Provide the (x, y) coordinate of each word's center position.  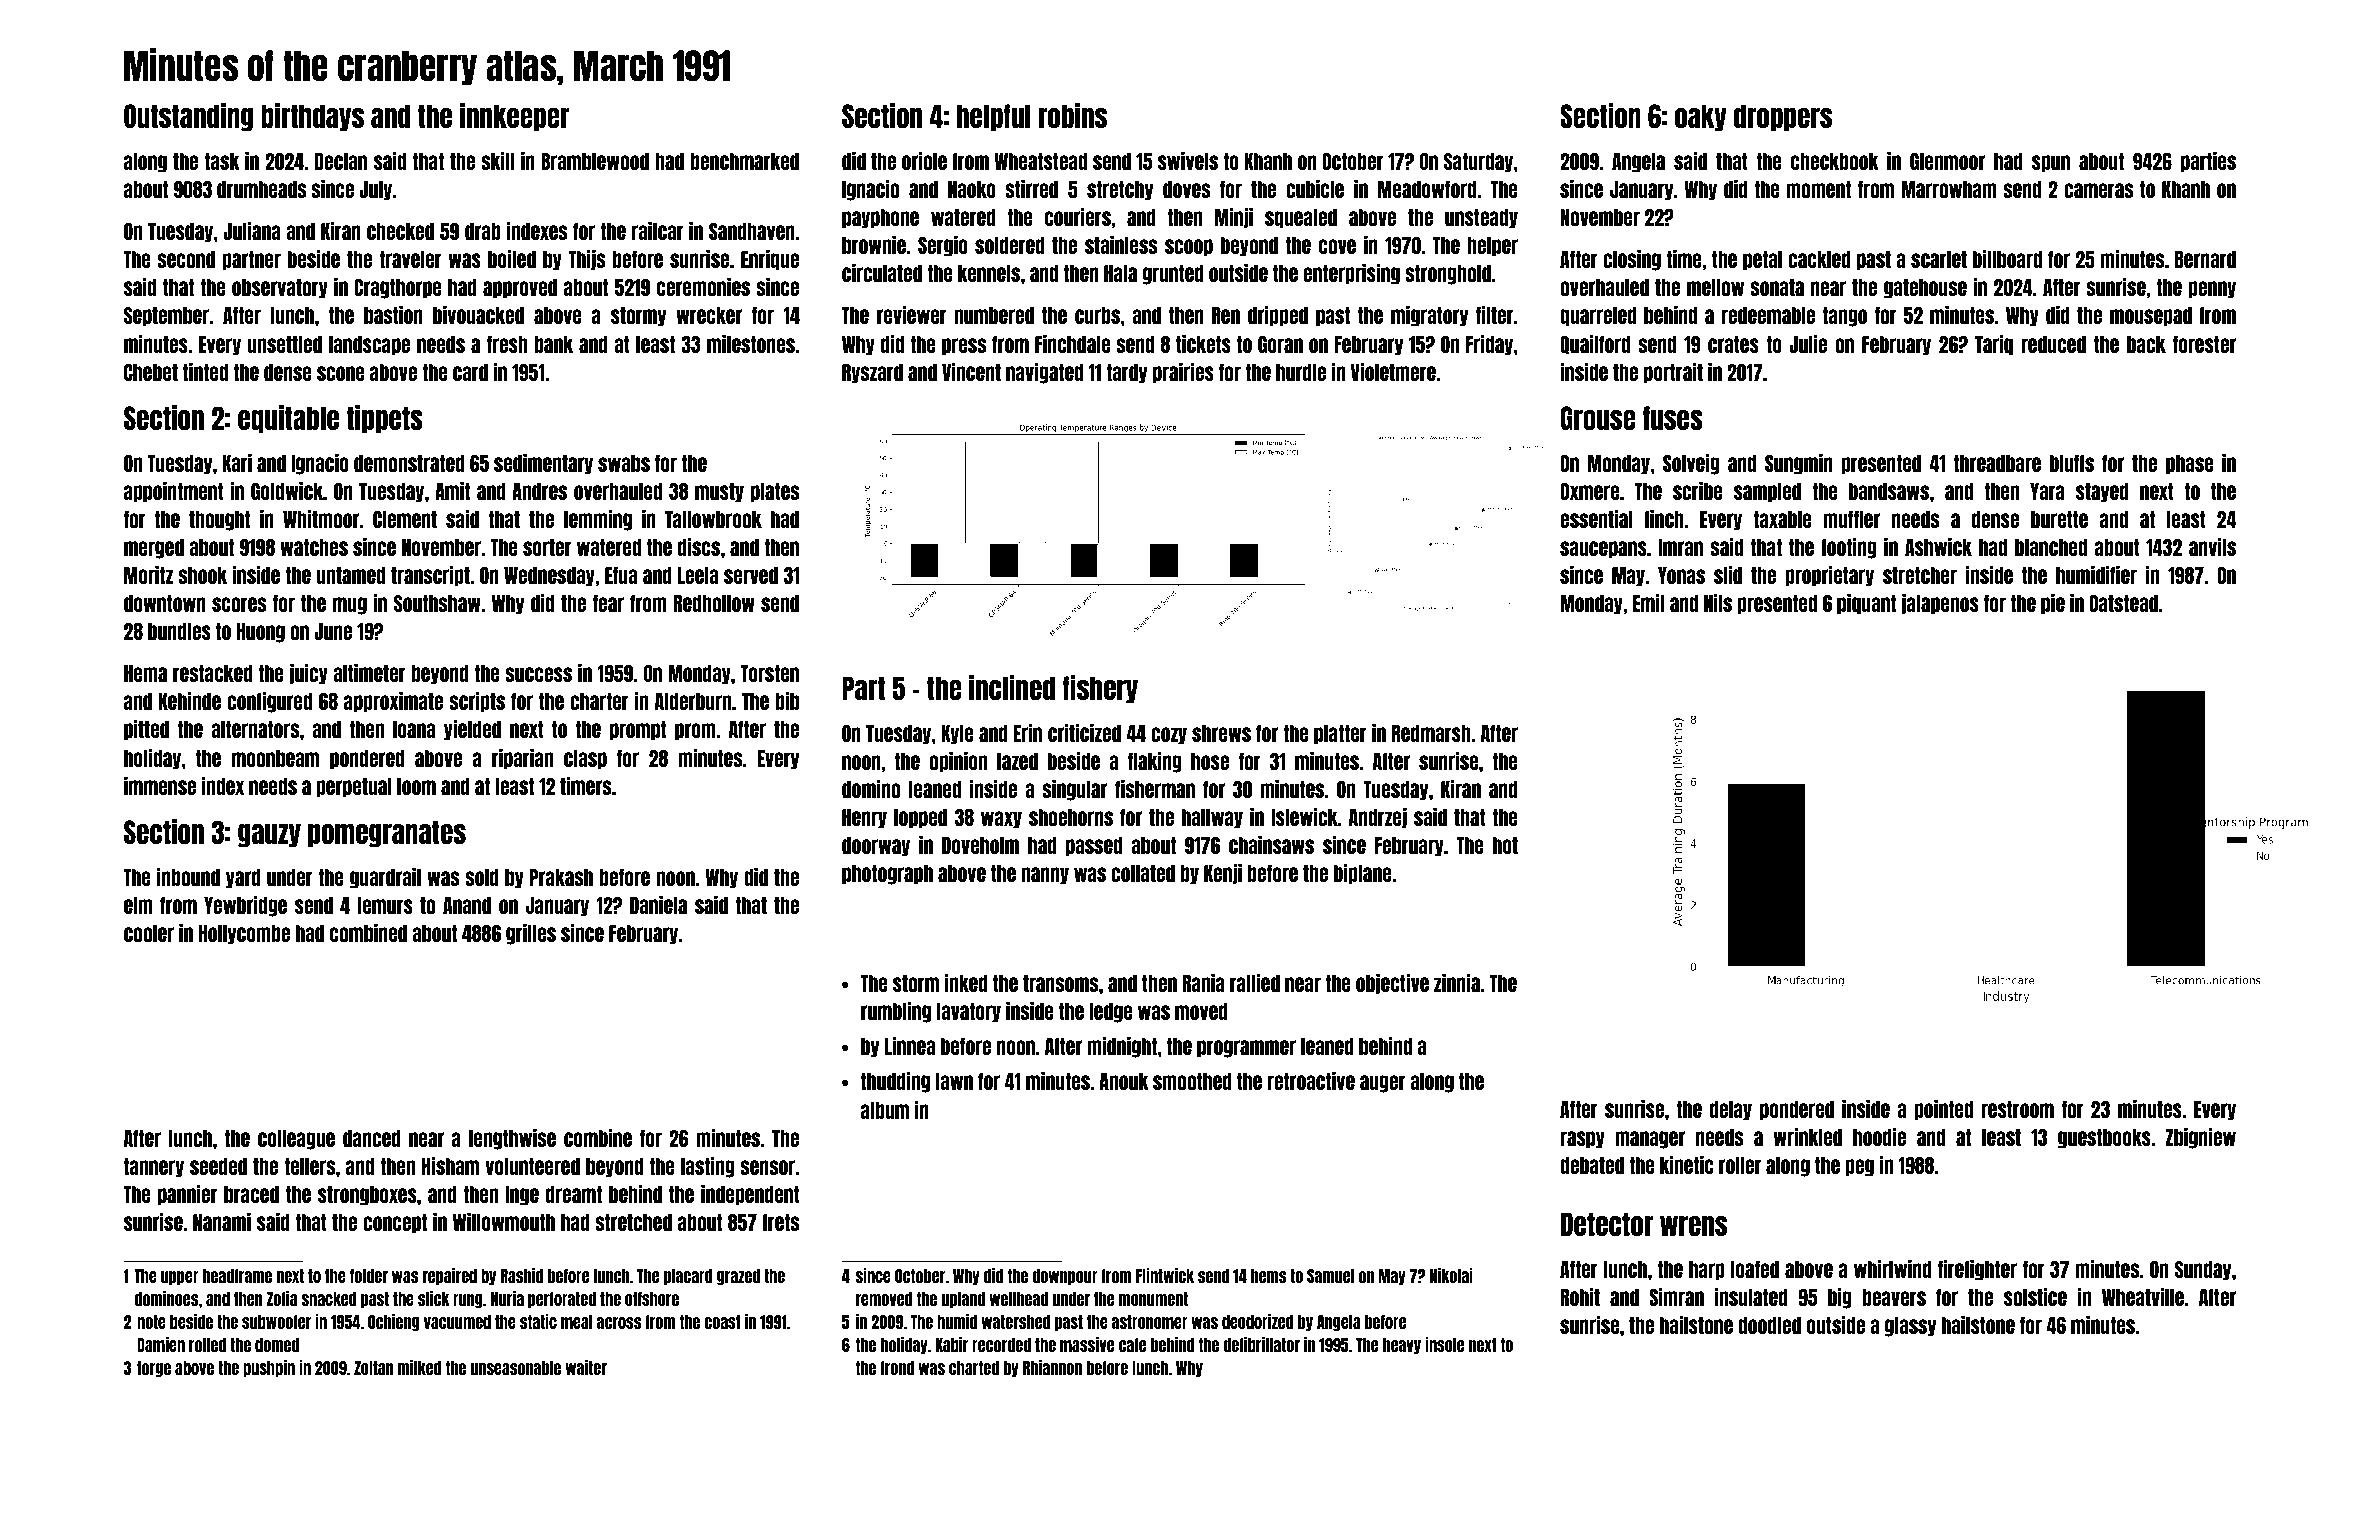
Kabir (952, 1344)
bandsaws (1889, 491)
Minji (1234, 218)
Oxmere (1590, 491)
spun (2051, 164)
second (186, 259)
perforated (562, 1300)
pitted (146, 730)
